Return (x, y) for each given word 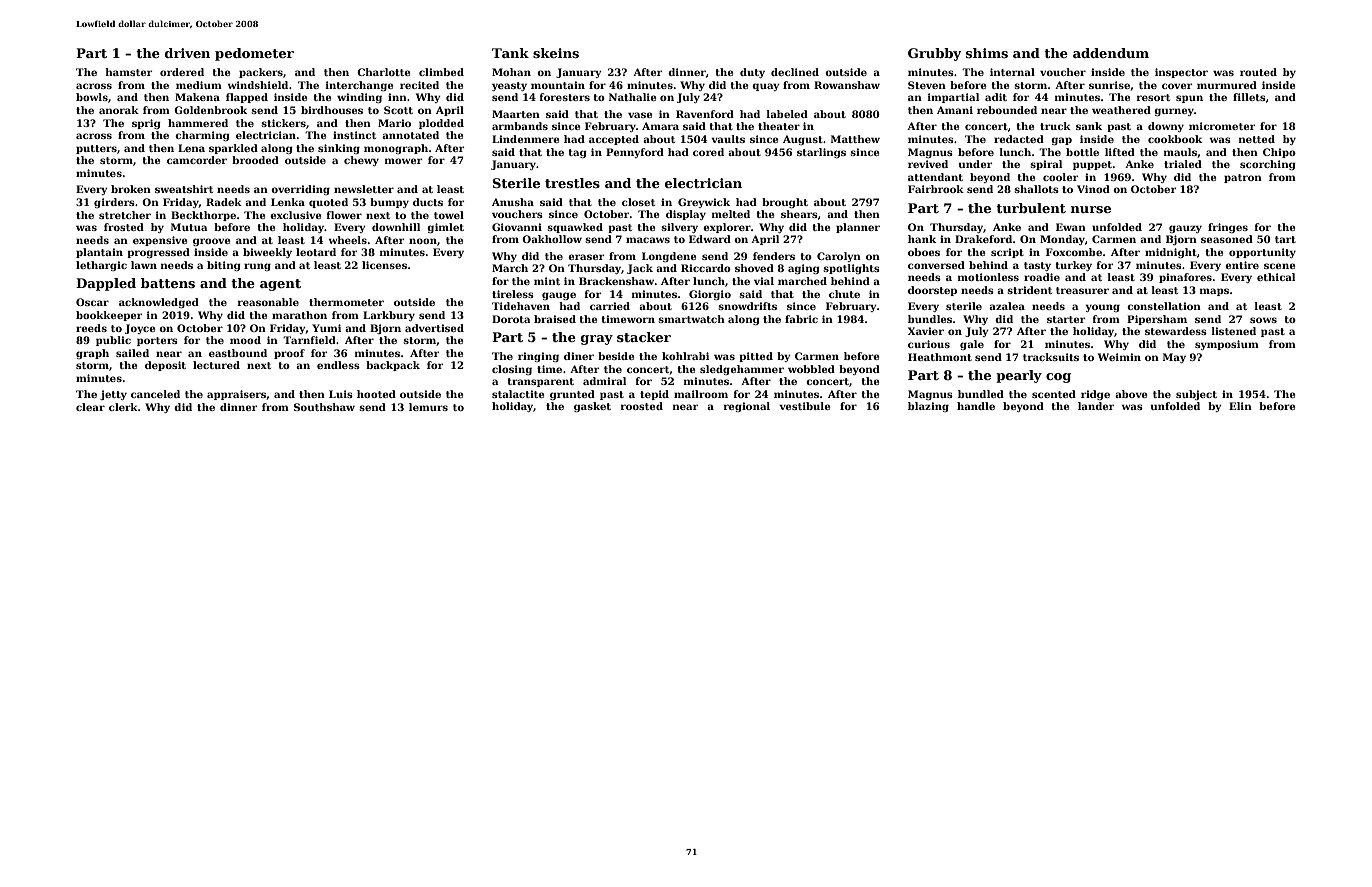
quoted (328, 203)
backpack (393, 366)
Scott (398, 110)
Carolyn (839, 257)
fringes (1228, 228)
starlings (821, 153)
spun (1189, 99)
